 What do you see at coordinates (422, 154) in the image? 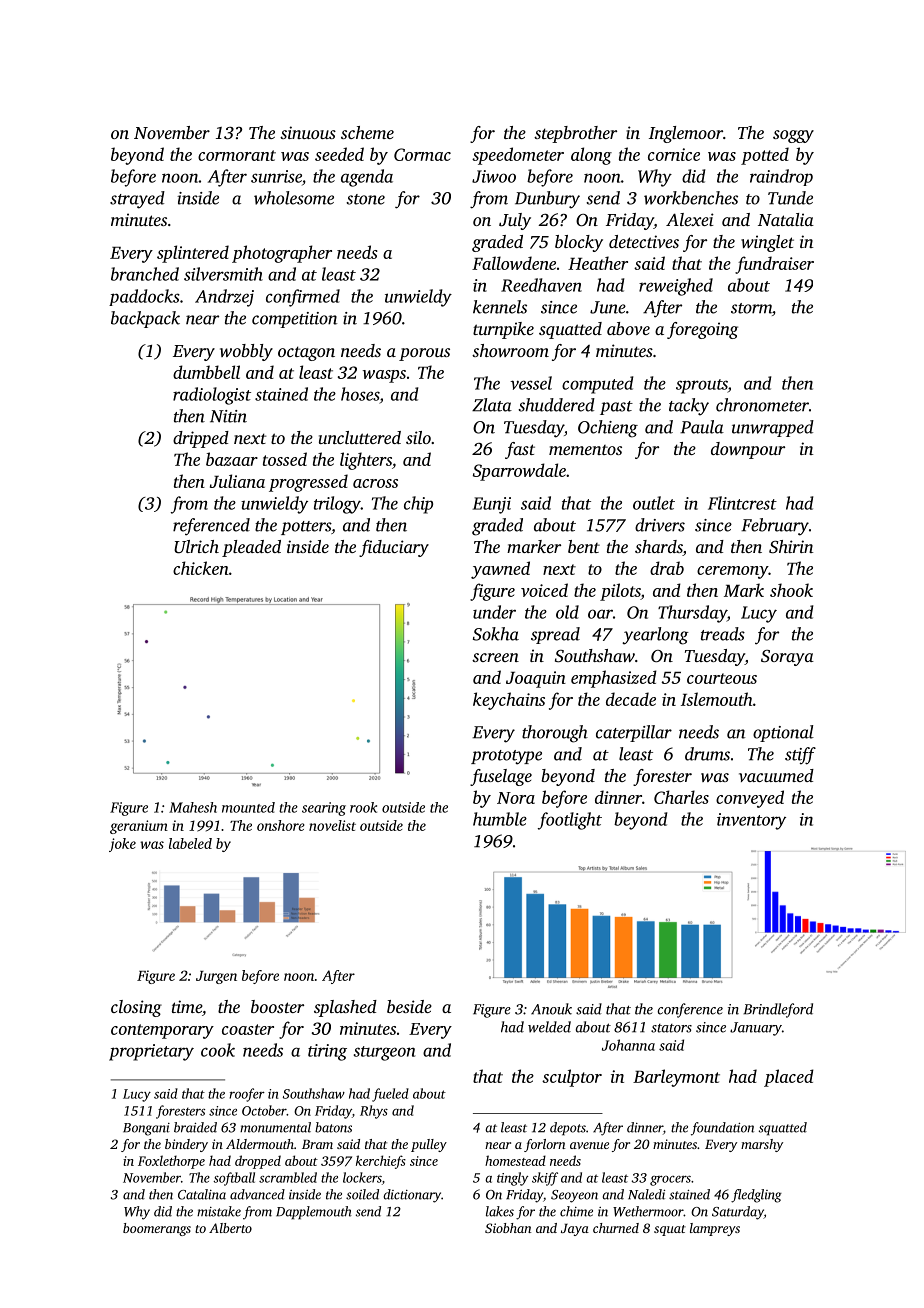
I see `Cormac` at bounding box center [422, 154].
